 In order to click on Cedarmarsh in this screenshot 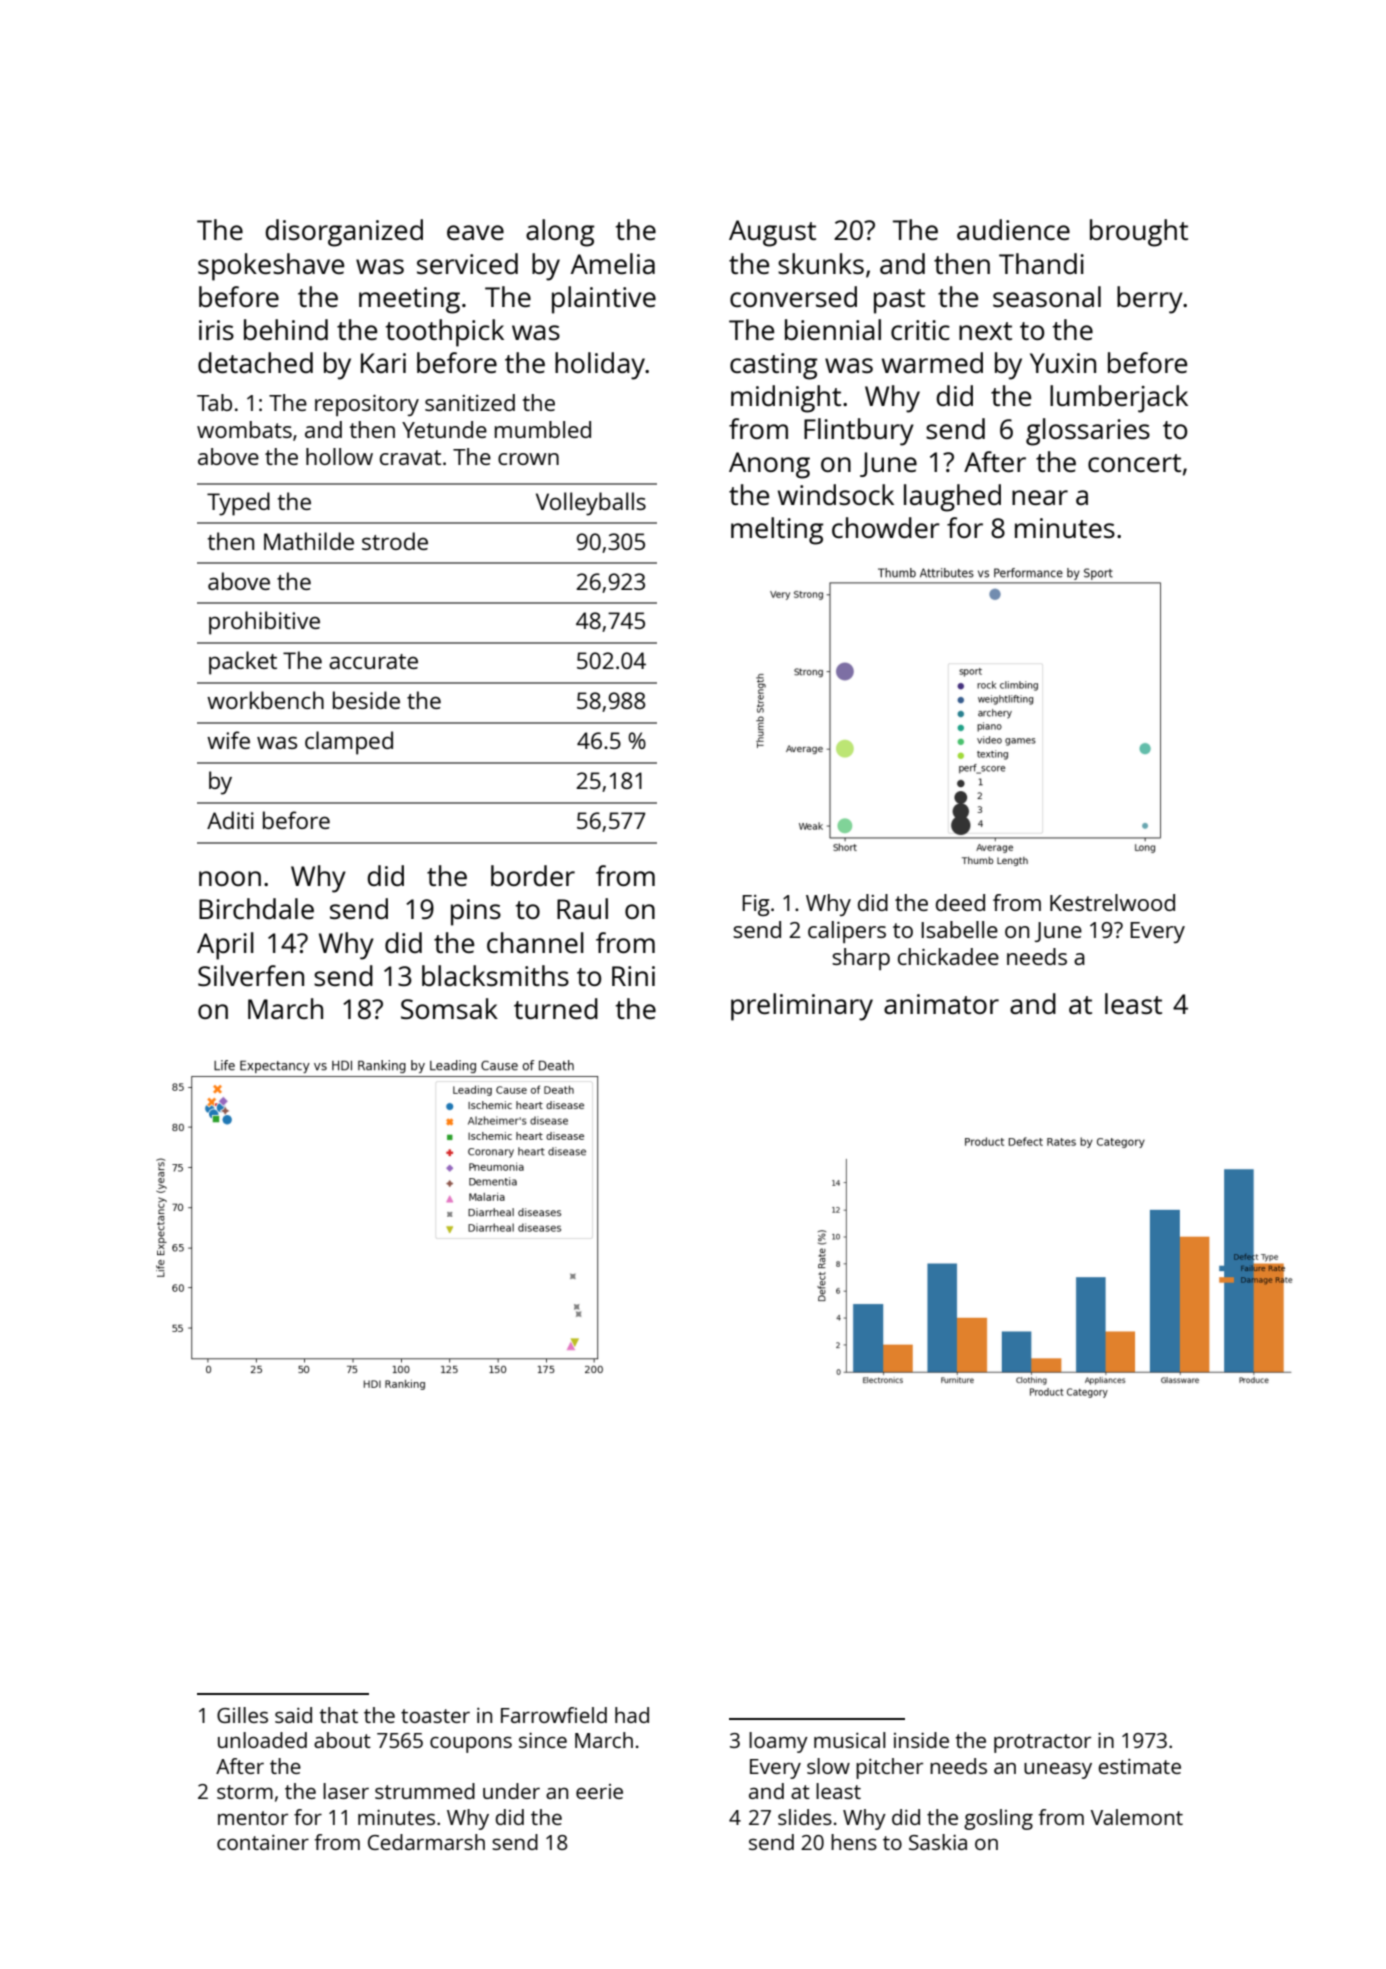, I will do `click(426, 1842)`.
